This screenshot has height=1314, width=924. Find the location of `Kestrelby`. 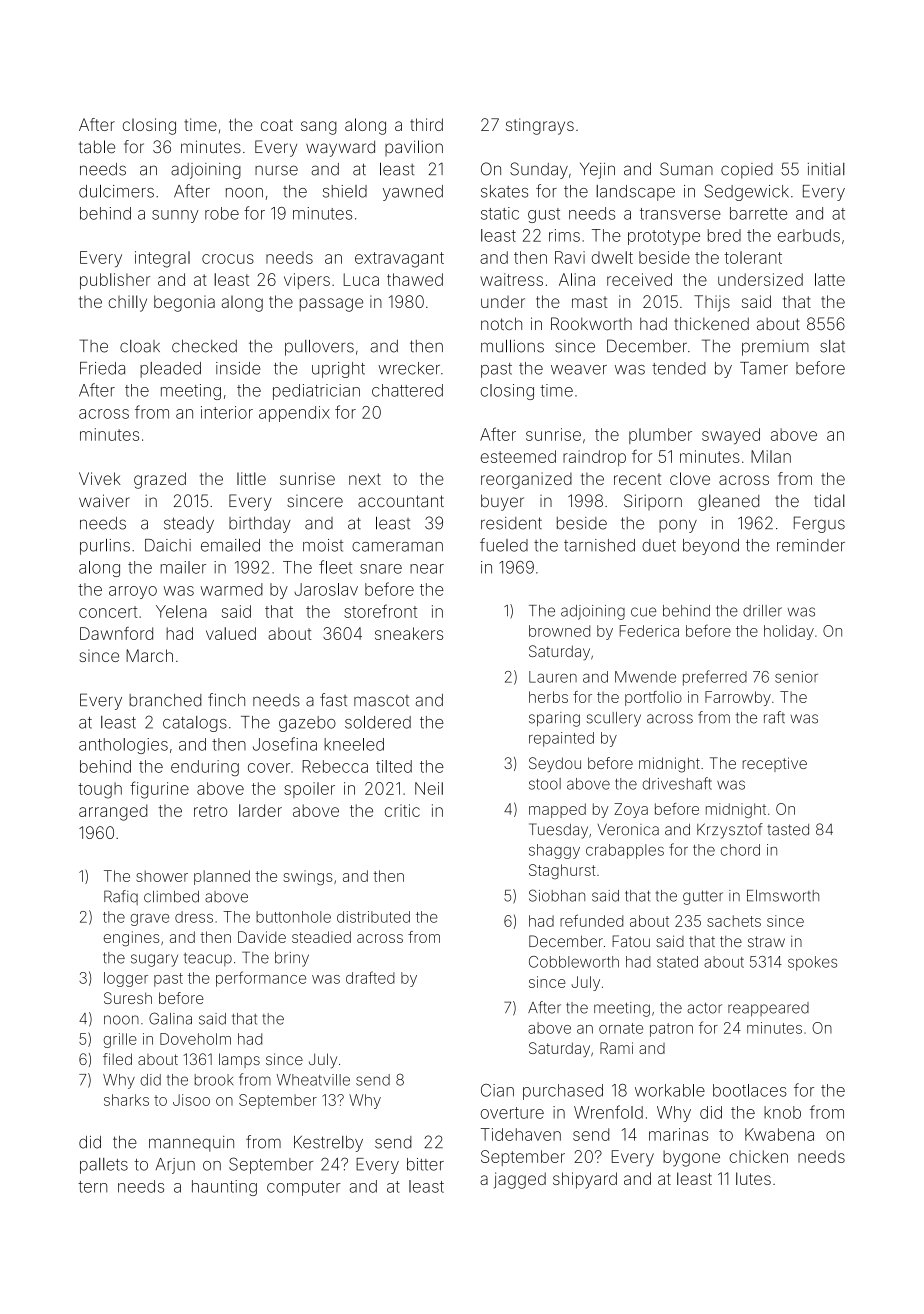

Kestrelby is located at coordinates (328, 1144).
